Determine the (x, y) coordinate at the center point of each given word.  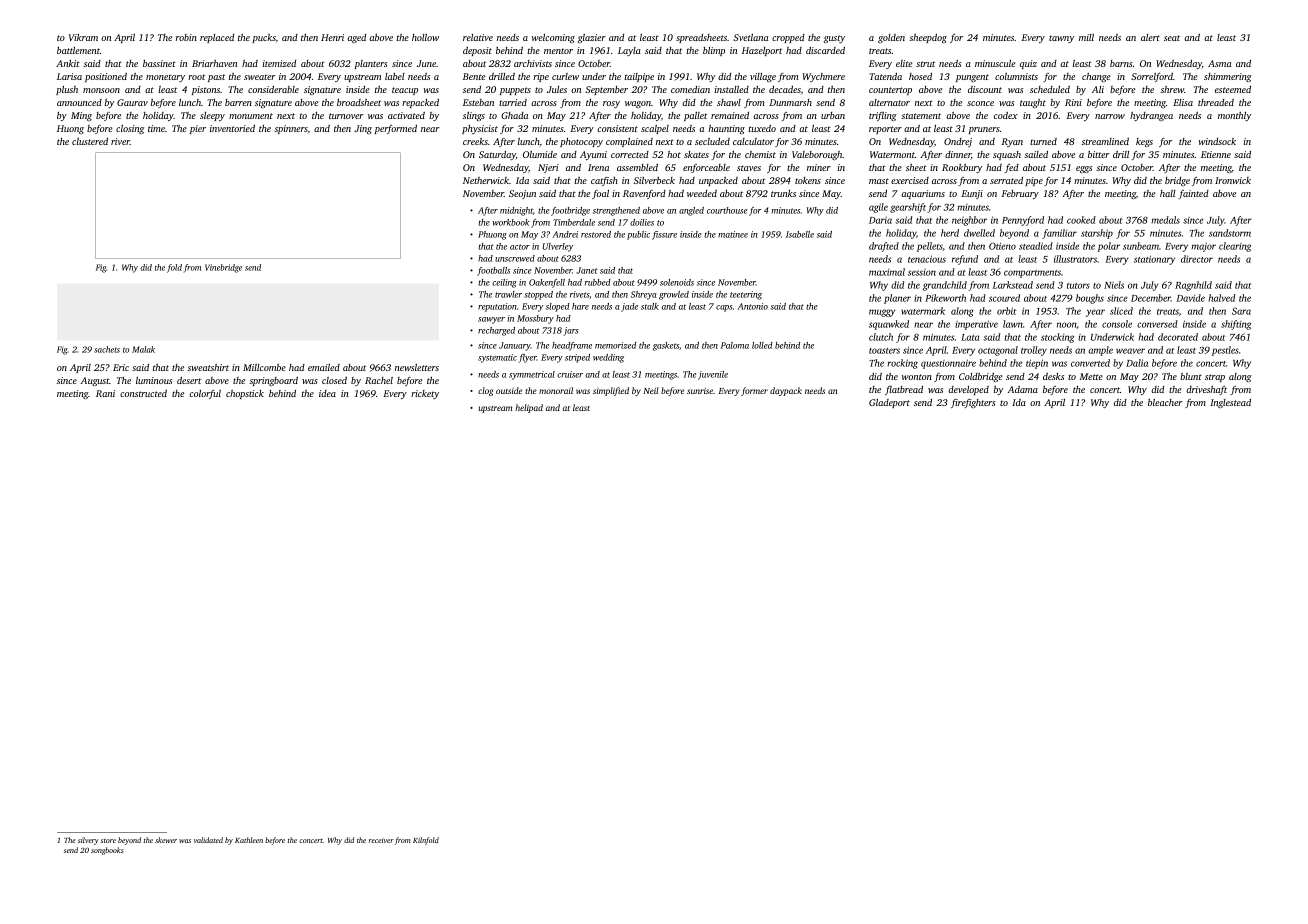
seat (1172, 38)
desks (1053, 376)
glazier (592, 38)
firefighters (973, 403)
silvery (88, 841)
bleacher (1165, 402)
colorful (205, 394)
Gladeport (889, 403)
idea (327, 393)
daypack (786, 391)
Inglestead (1230, 403)
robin (186, 37)
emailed (324, 367)
